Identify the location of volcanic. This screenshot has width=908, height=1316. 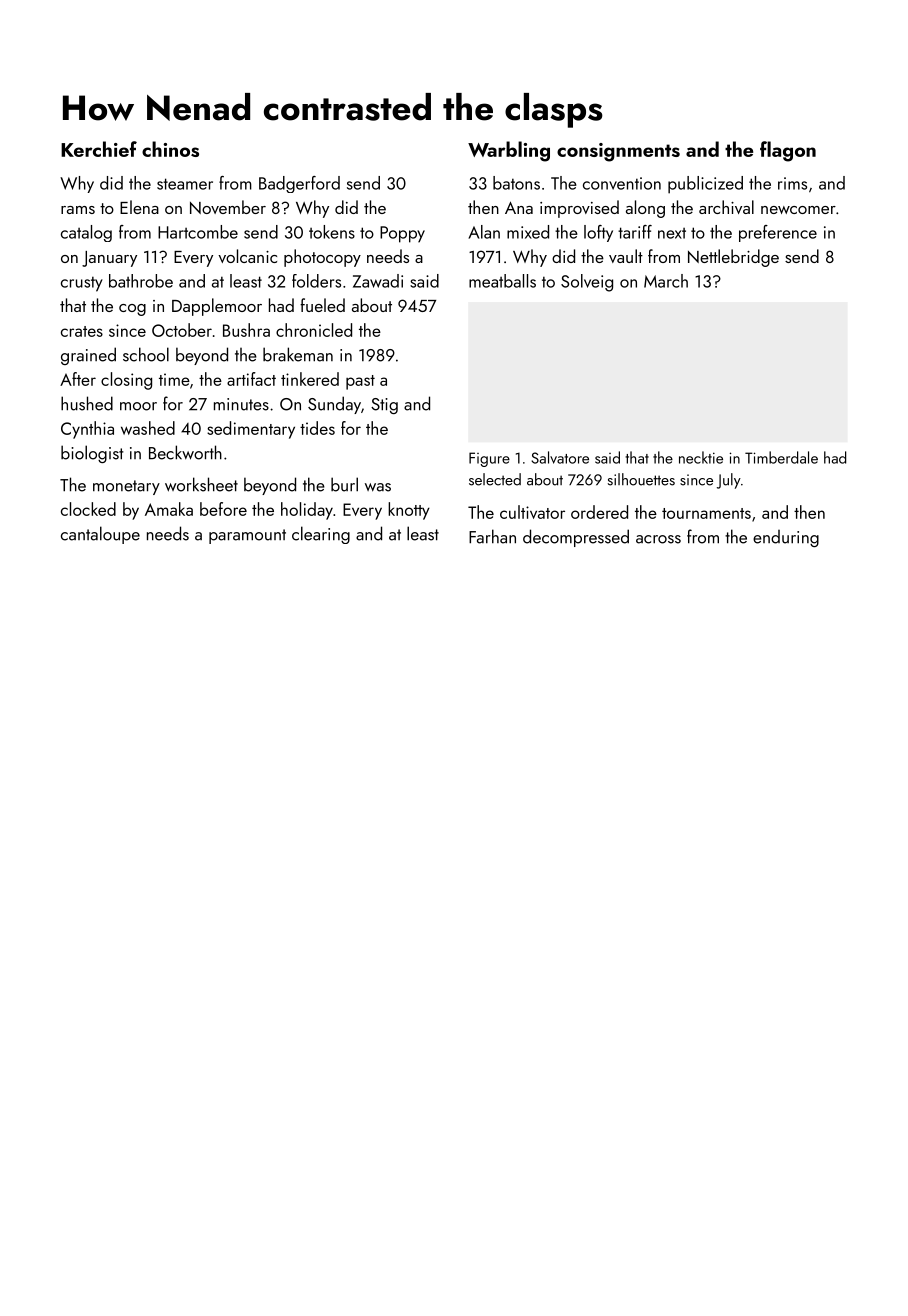
(247, 256).
